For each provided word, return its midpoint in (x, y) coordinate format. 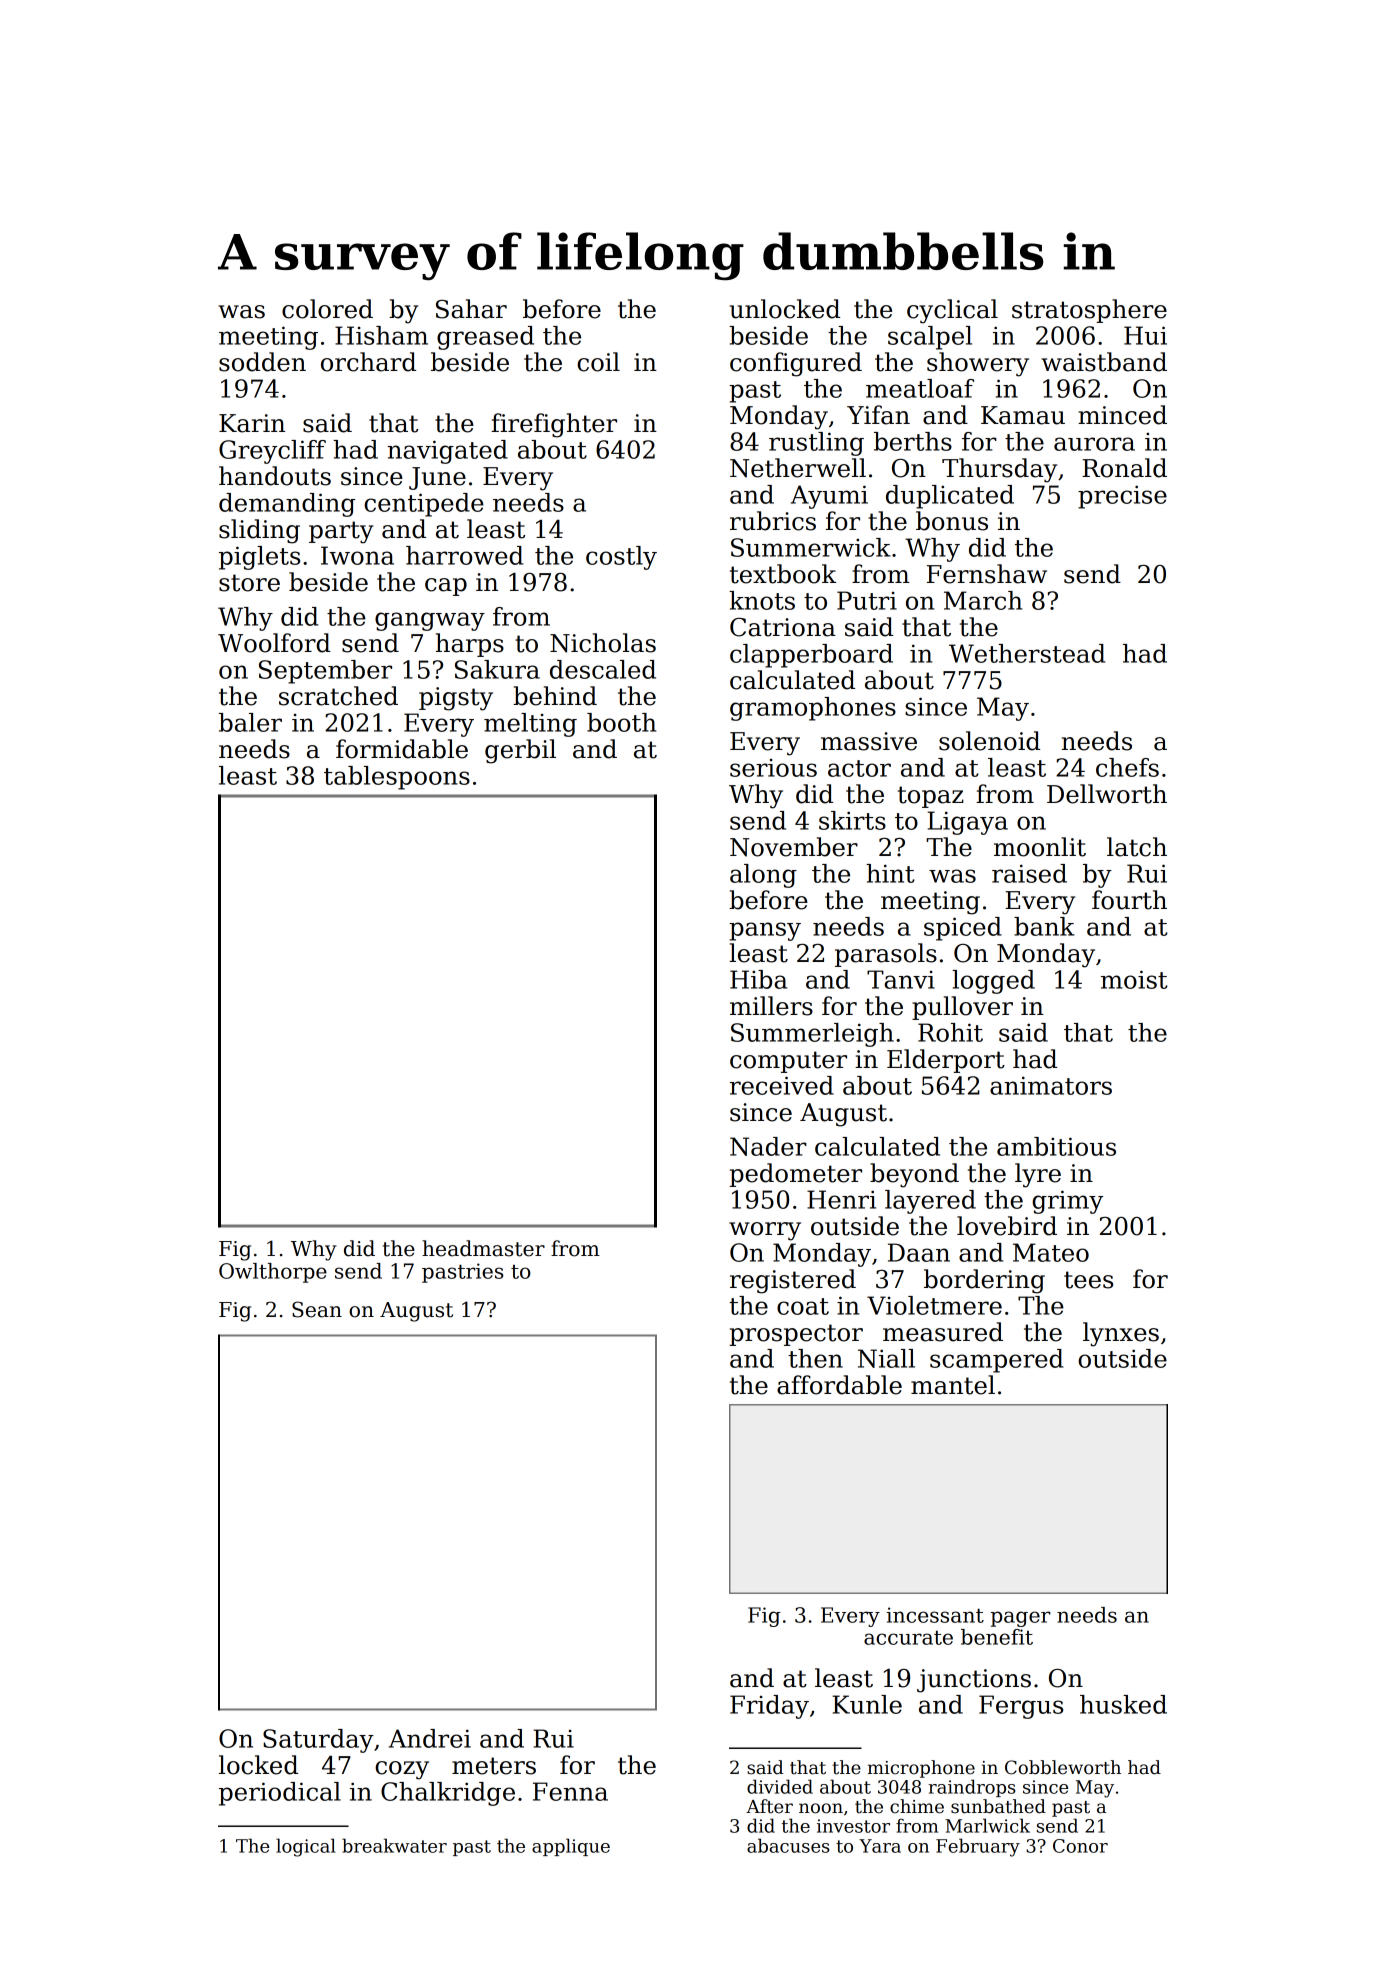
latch (1137, 847)
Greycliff (272, 452)
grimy (1067, 1202)
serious (773, 768)
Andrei (430, 1738)
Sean (317, 1309)
